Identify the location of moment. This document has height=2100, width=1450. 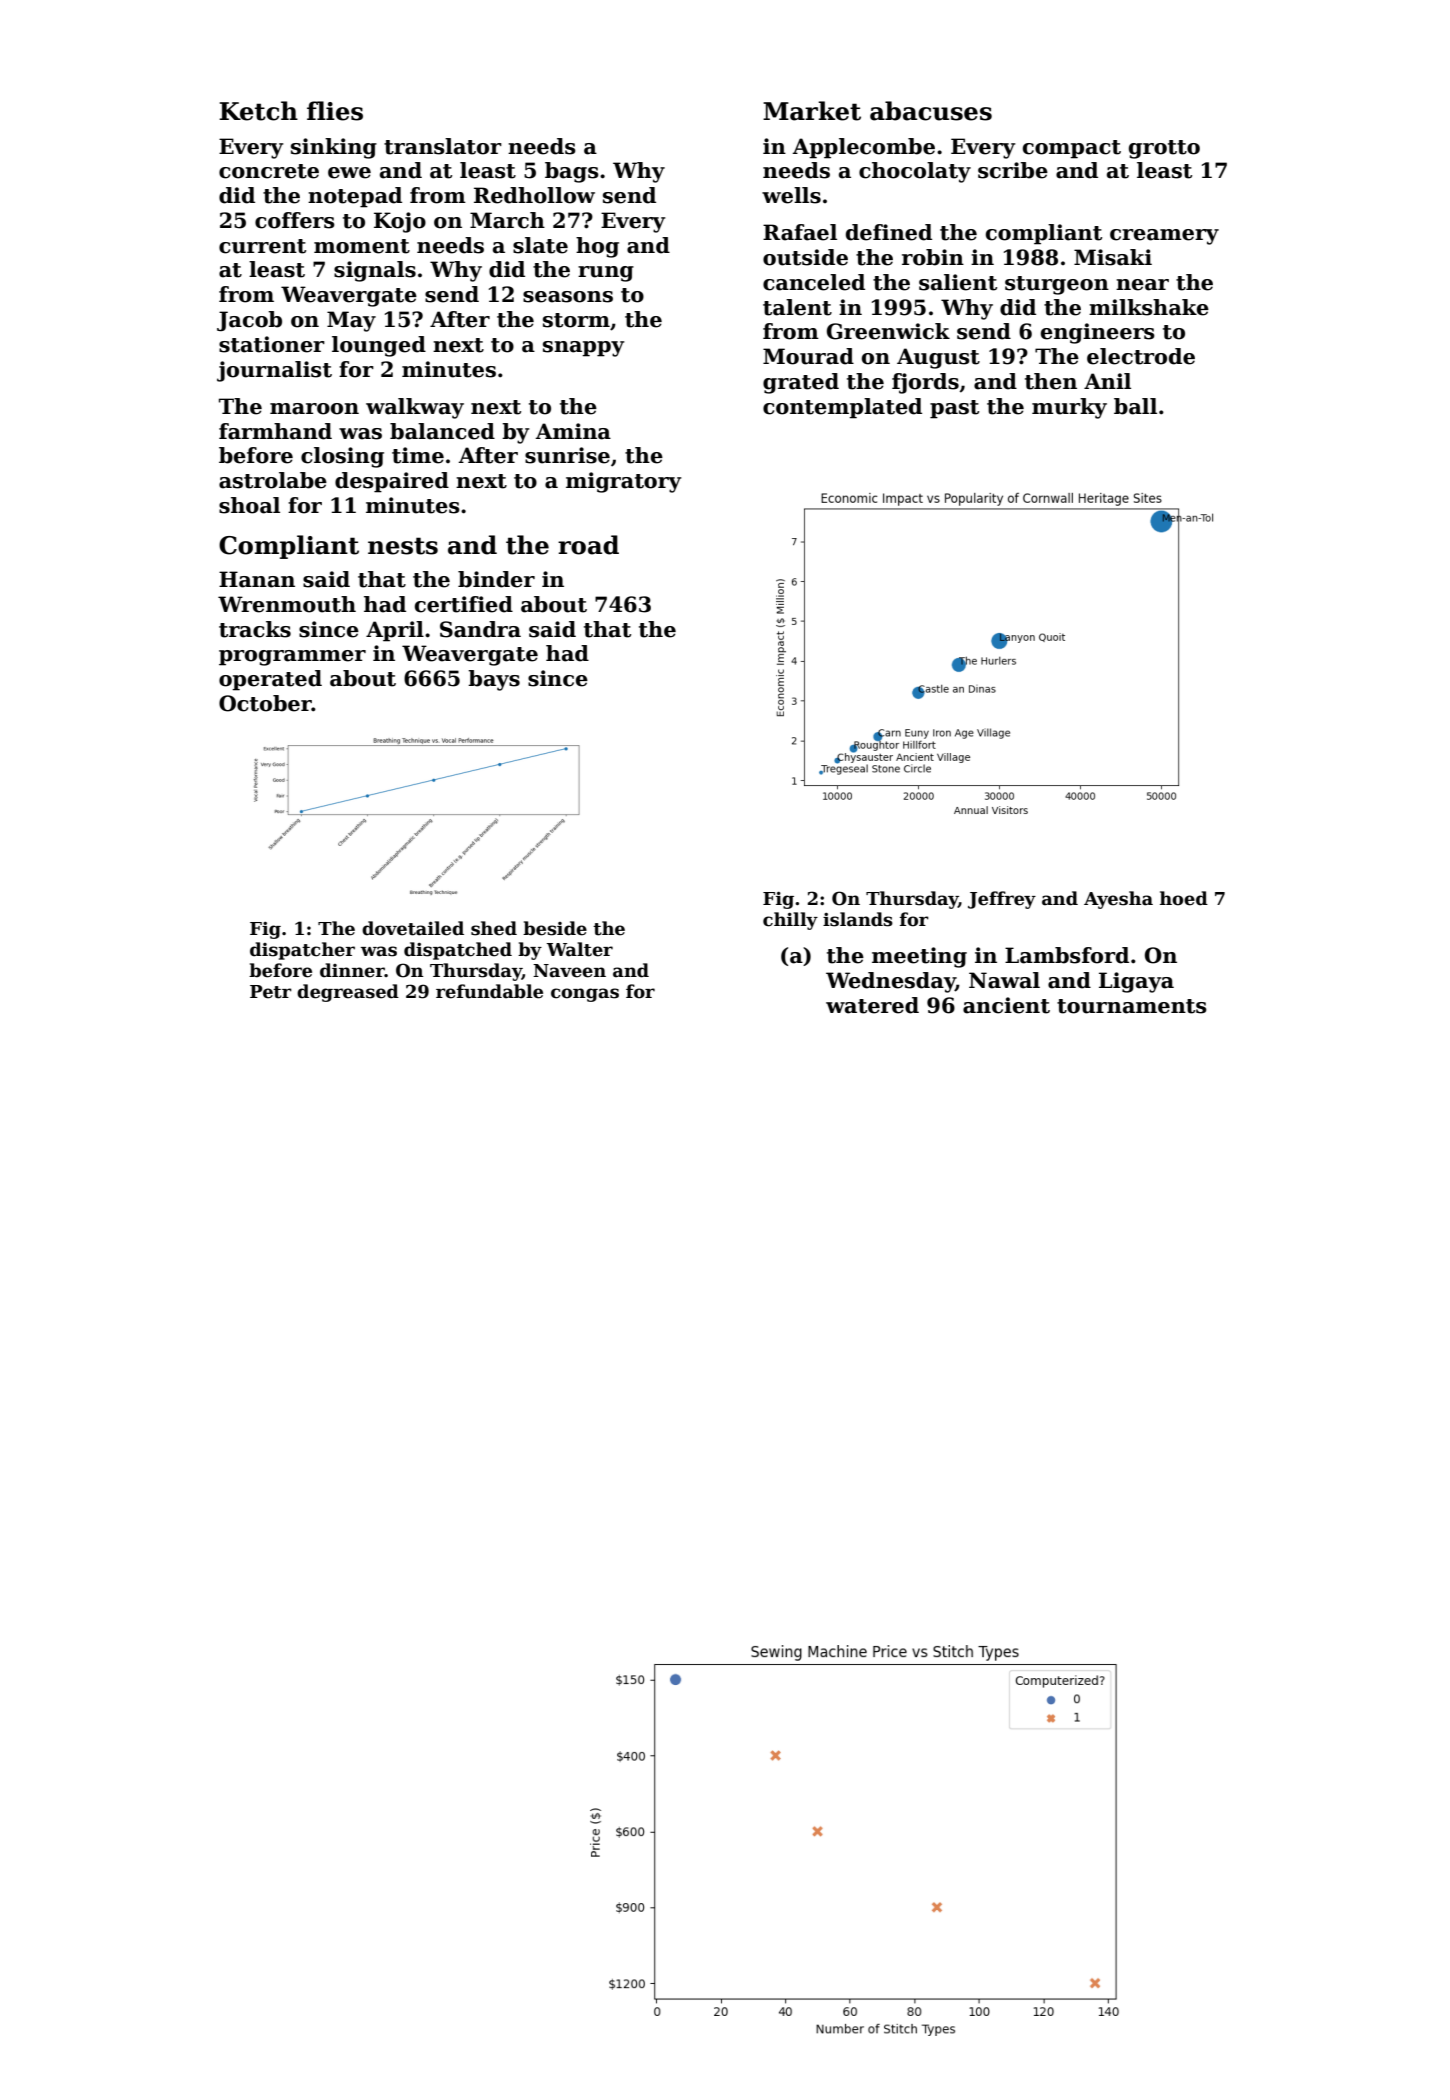
(362, 246).
